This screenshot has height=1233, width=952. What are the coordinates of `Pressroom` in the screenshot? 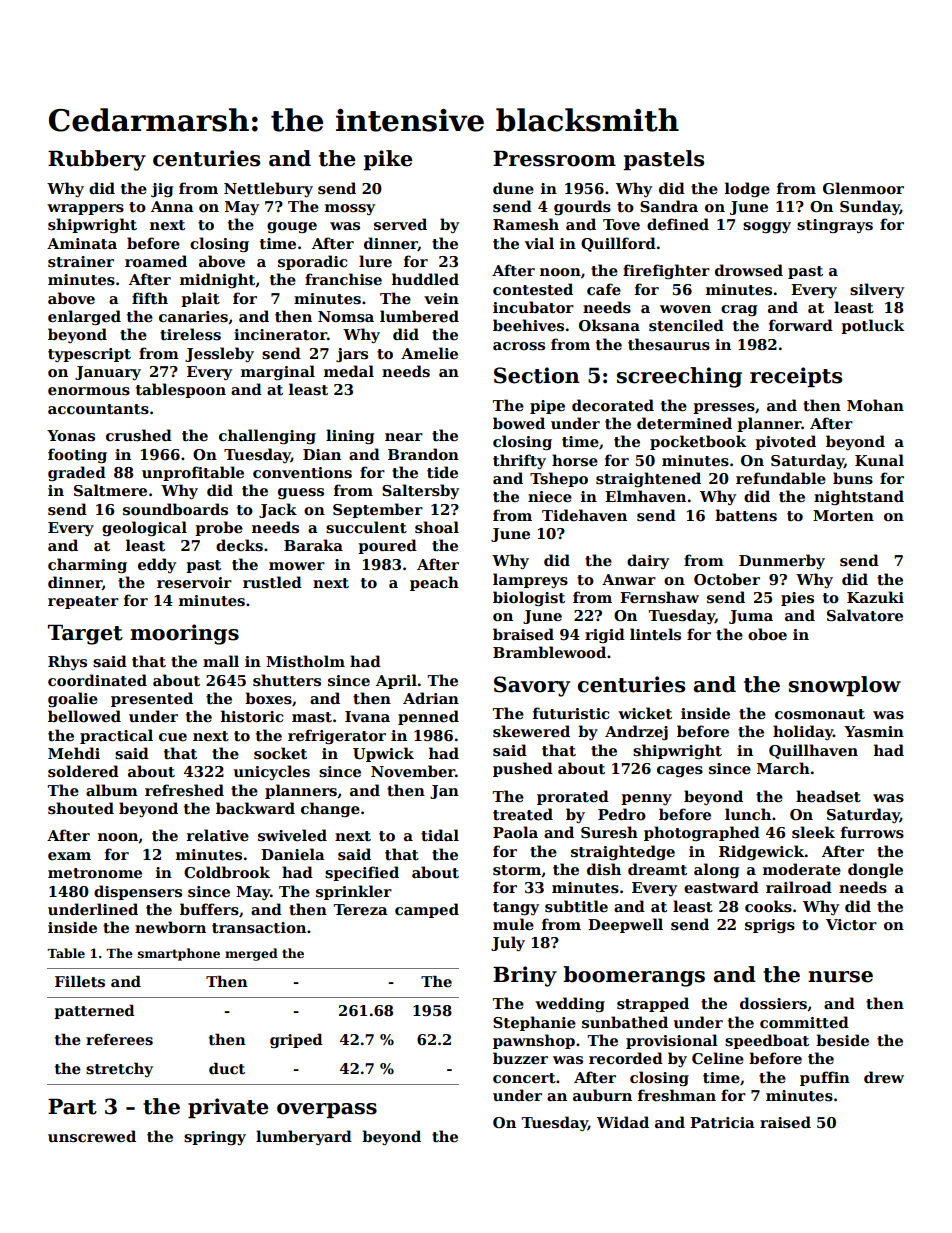 It's located at (554, 159).
